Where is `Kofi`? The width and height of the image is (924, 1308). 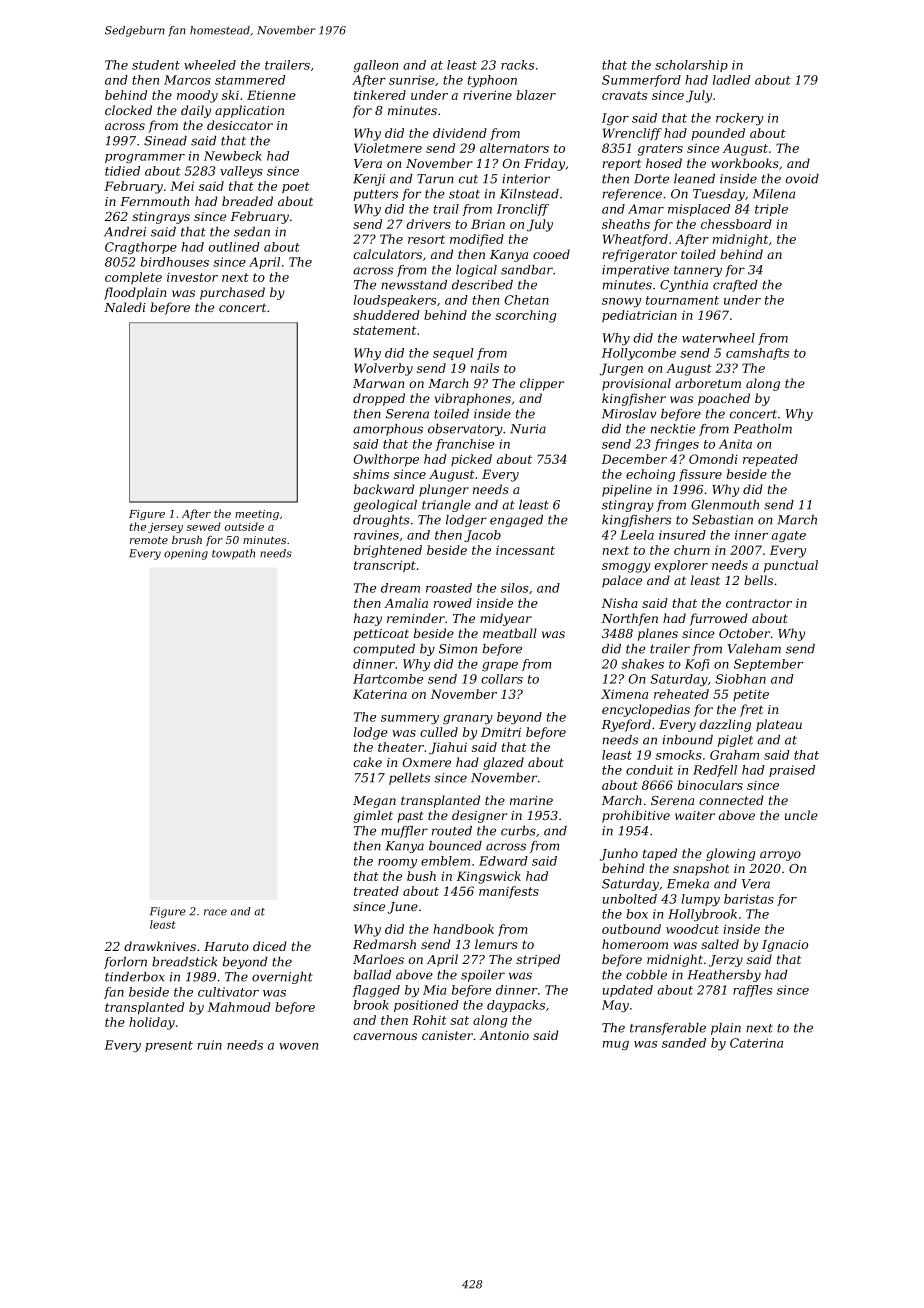 Kofi is located at coordinates (697, 665).
